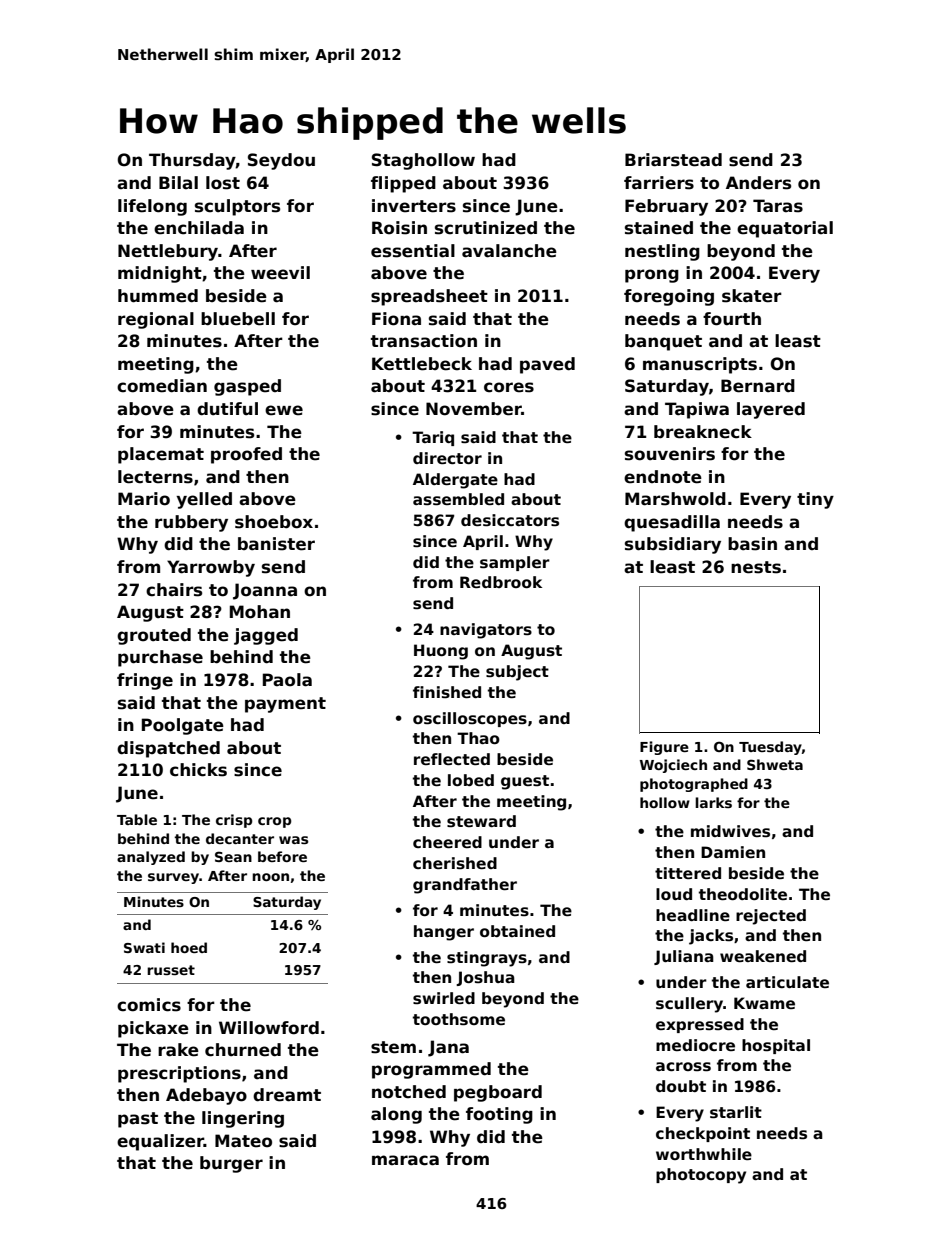  I want to click on maraca, so click(405, 1160).
